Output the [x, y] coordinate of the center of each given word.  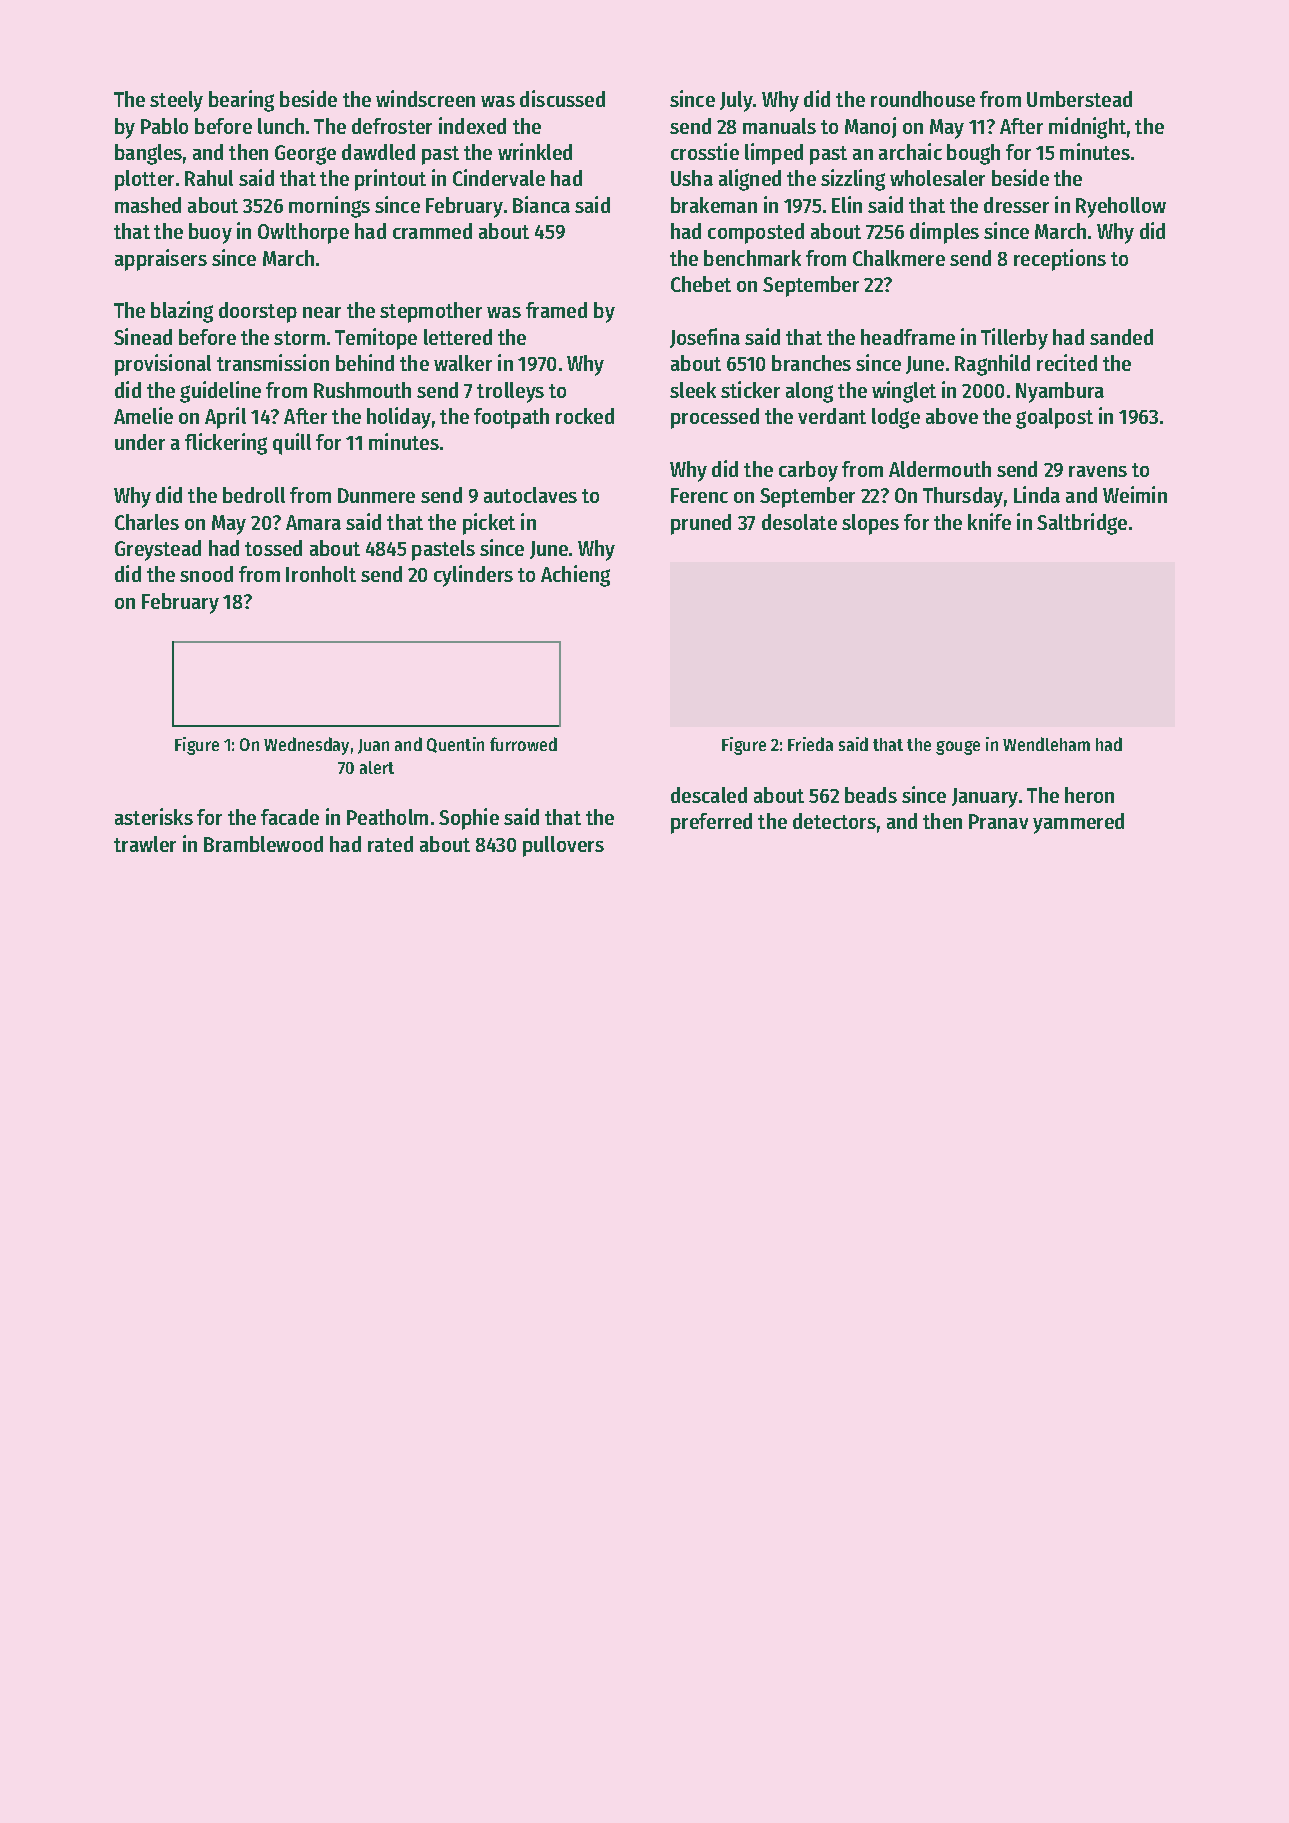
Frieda [810, 744]
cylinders [473, 576]
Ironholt [321, 574]
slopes [870, 524]
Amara [313, 522]
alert [377, 767]
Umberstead [1079, 99]
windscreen [425, 98]
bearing [241, 101]
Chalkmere [899, 258]
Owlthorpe [303, 233]
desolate [799, 522]
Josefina [705, 338]
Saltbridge [1082, 524]
